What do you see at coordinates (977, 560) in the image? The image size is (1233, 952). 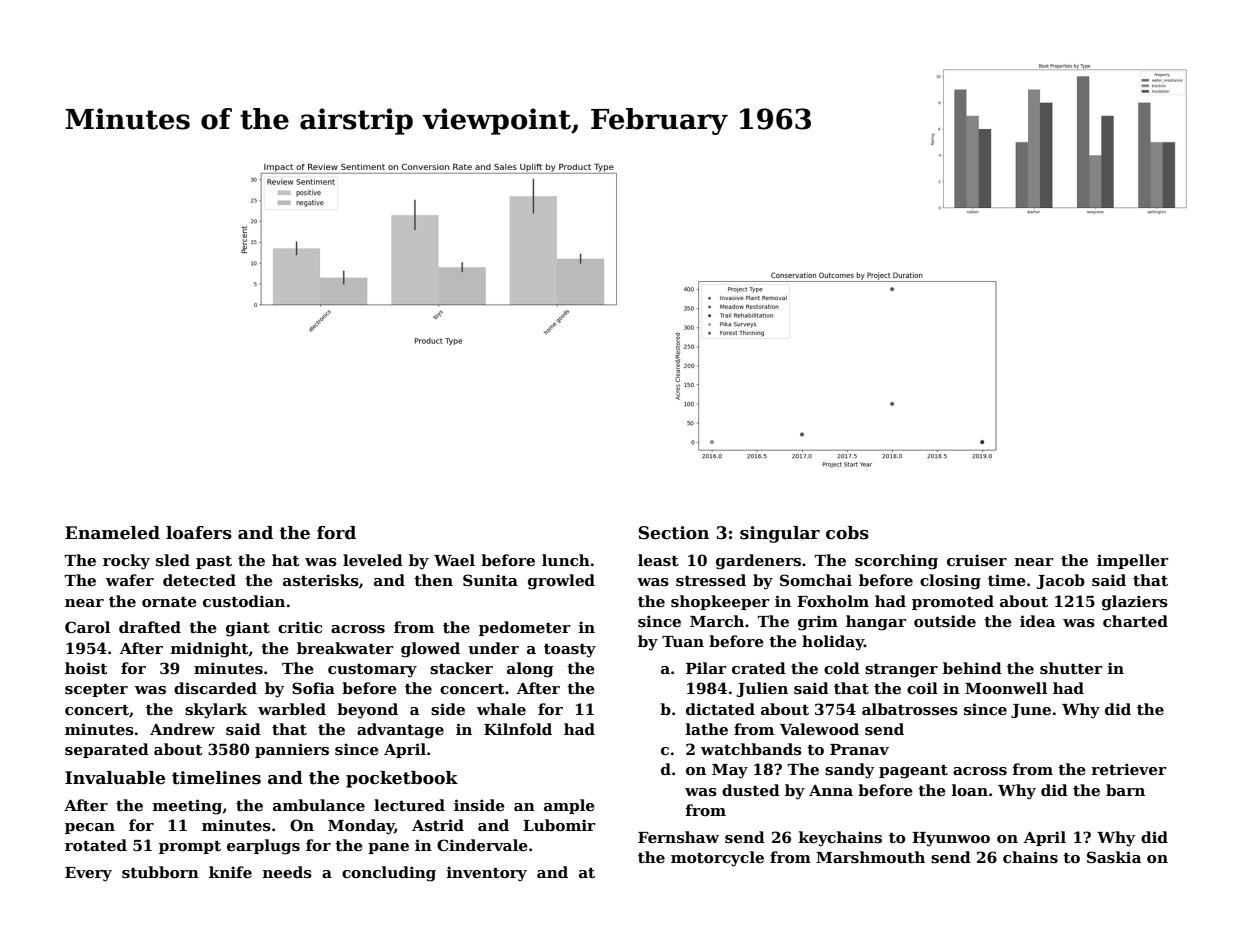 I see `cruiser` at bounding box center [977, 560].
